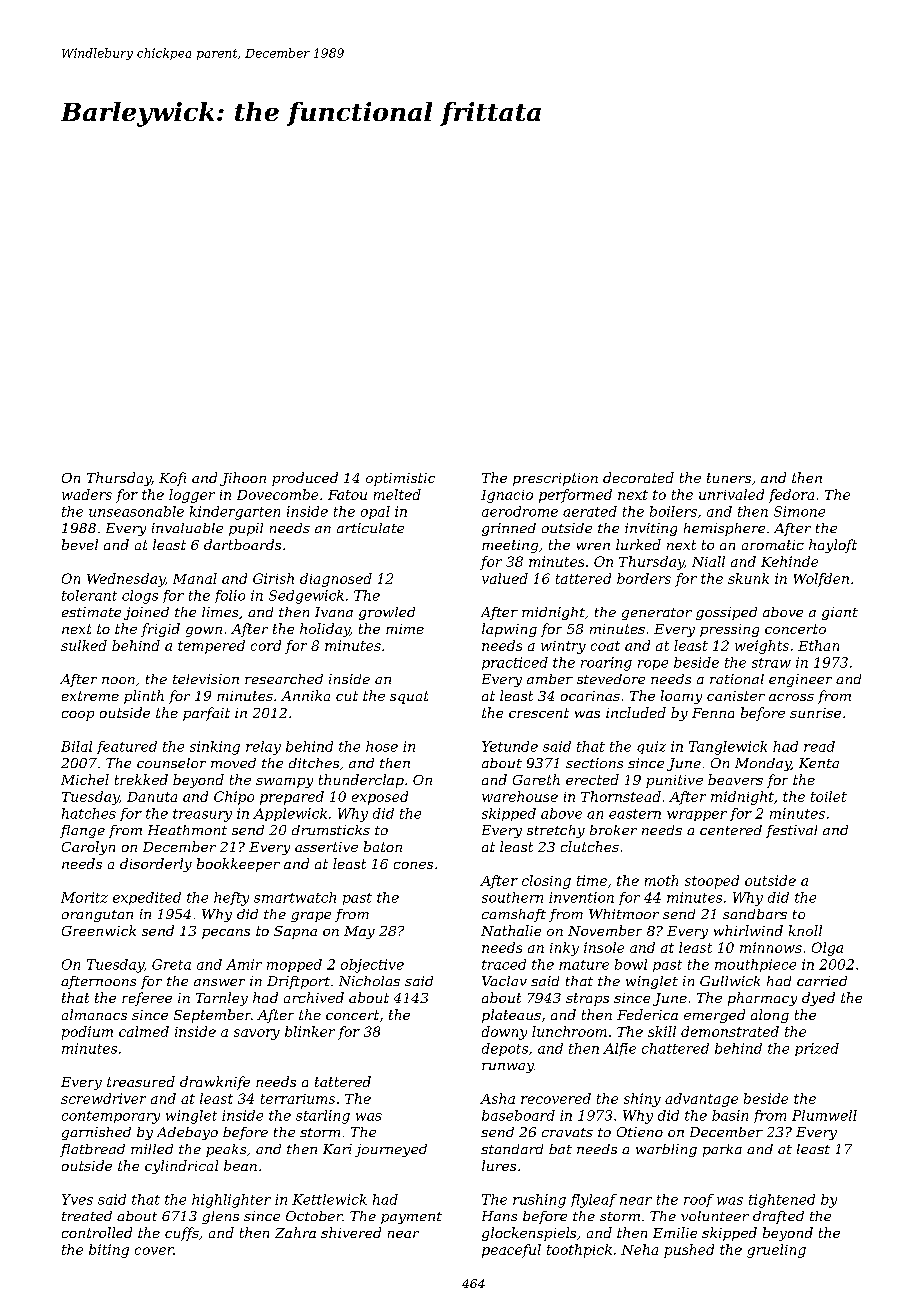 The width and height of the screenshot is (924, 1308). Describe the element at coordinates (504, 1033) in the screenshot. I see `downy` at that location.
